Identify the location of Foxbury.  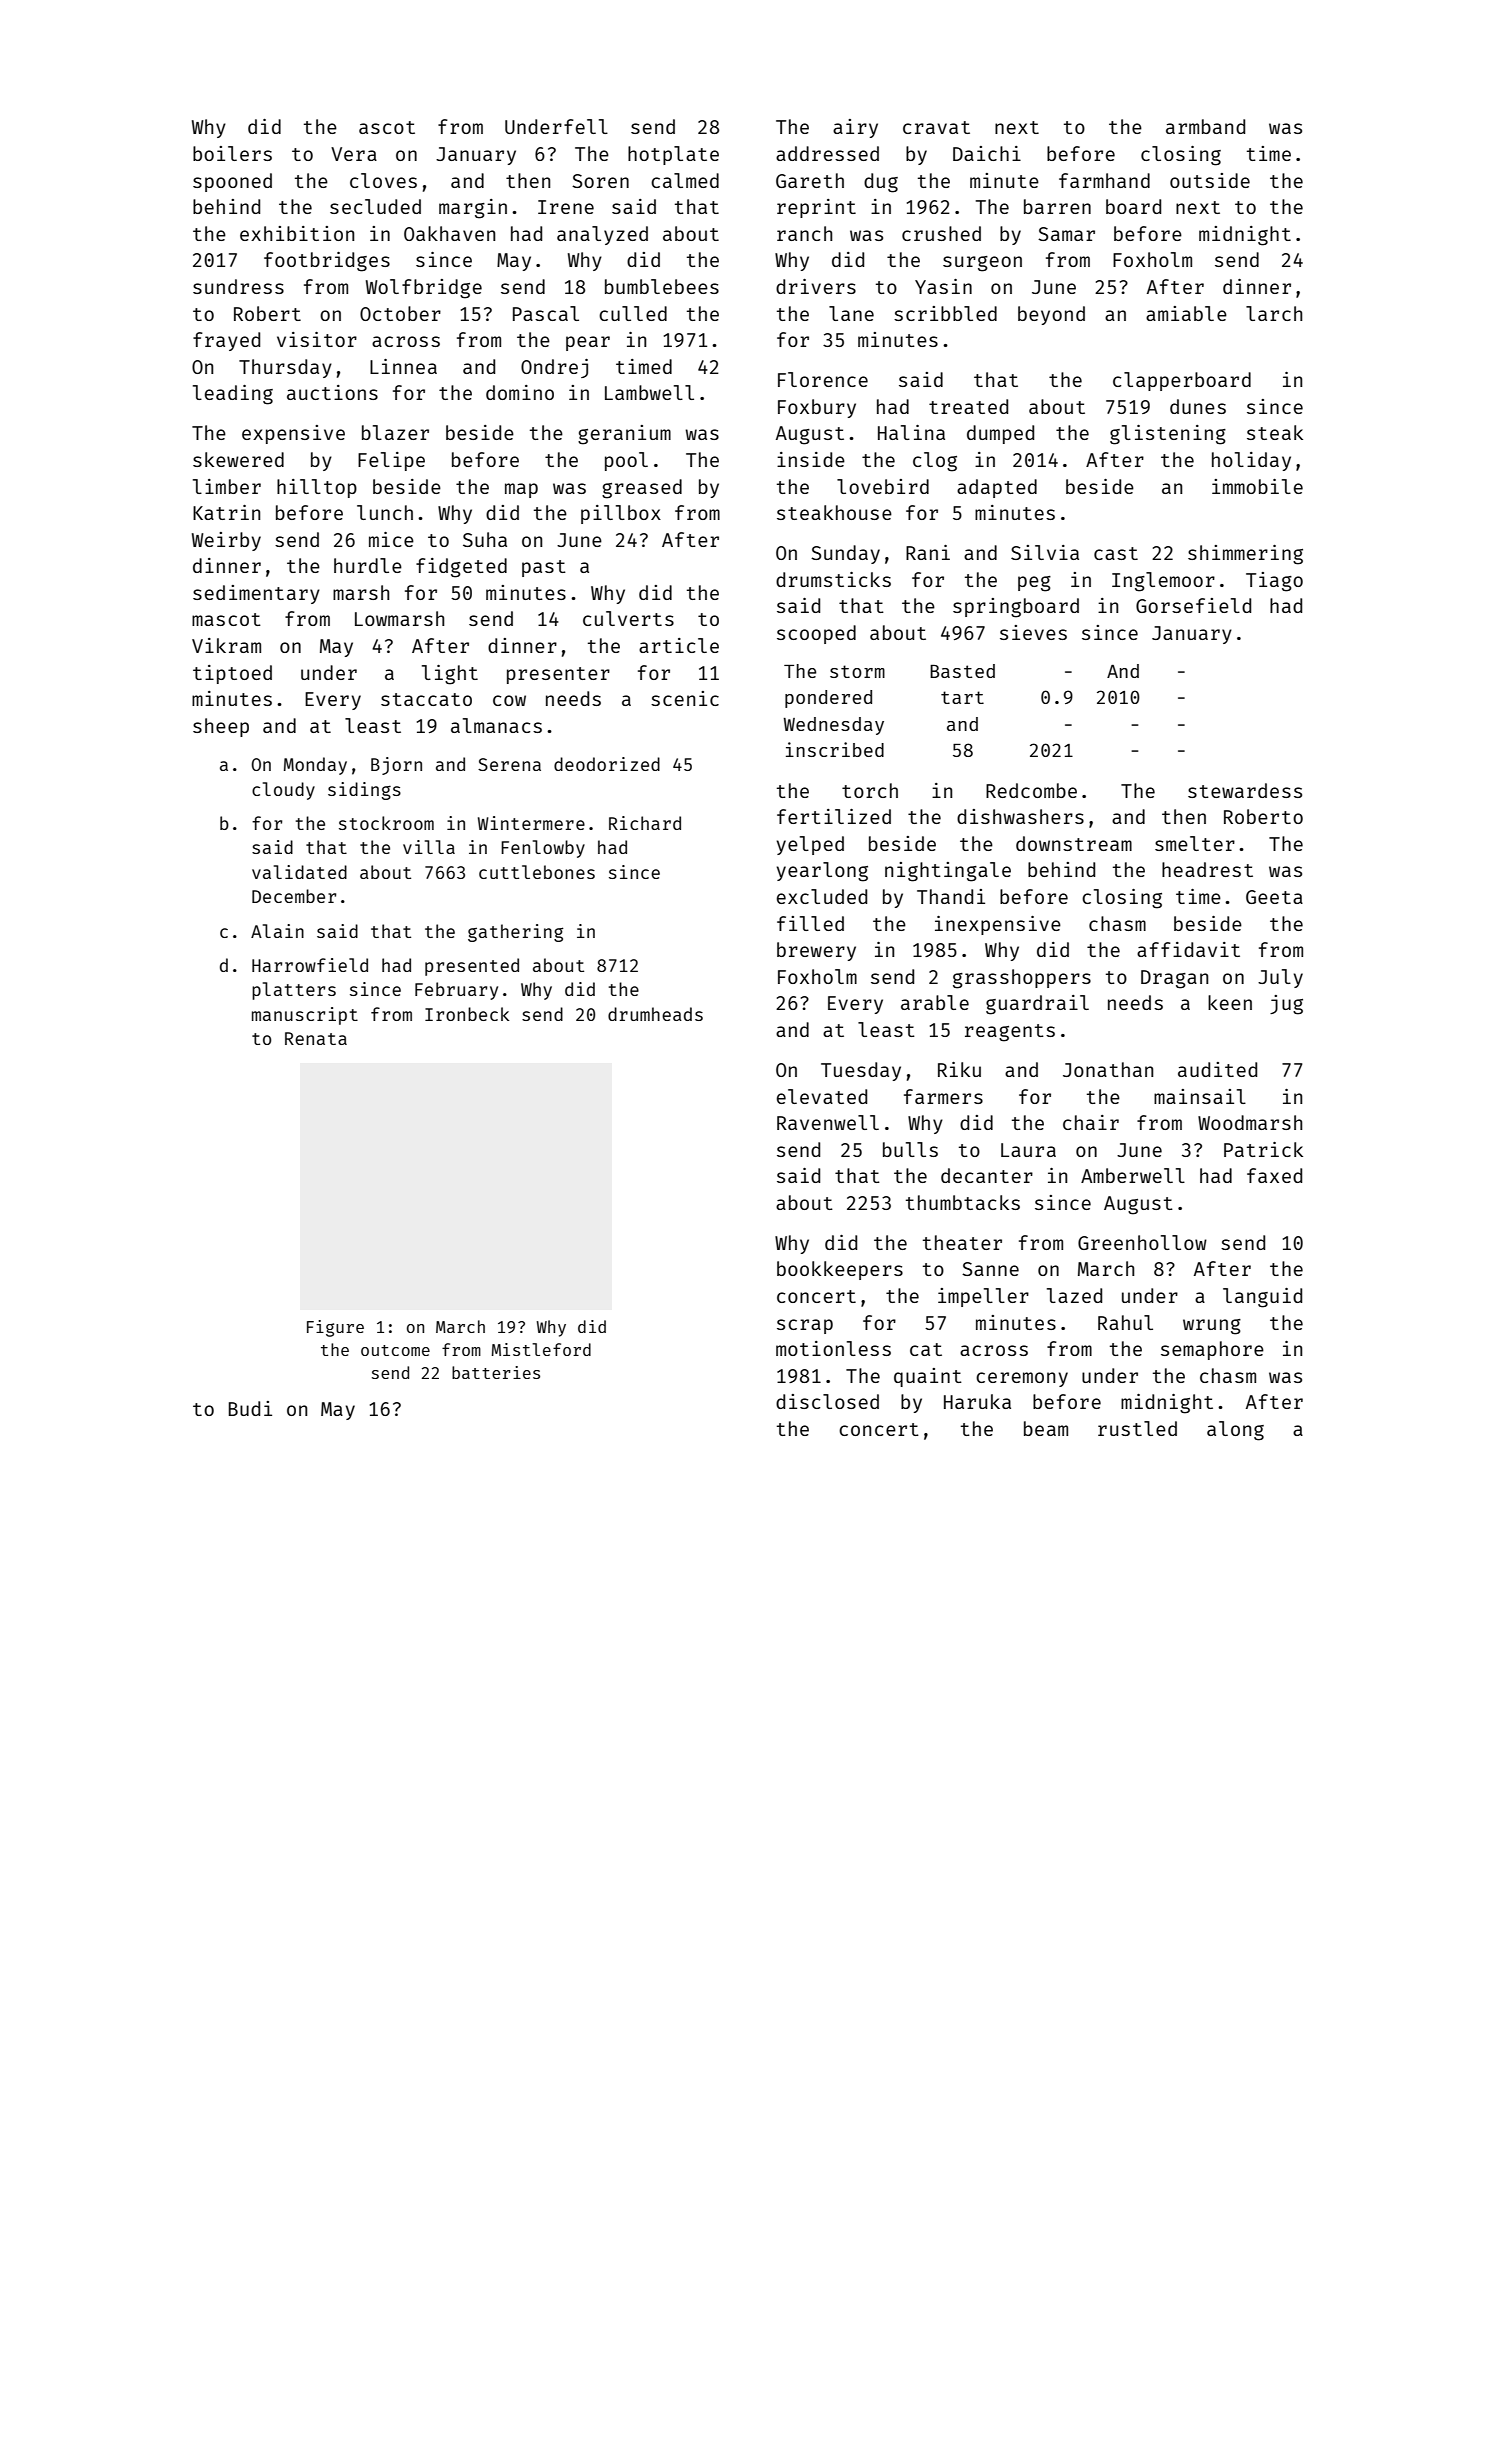
(817, 408).
